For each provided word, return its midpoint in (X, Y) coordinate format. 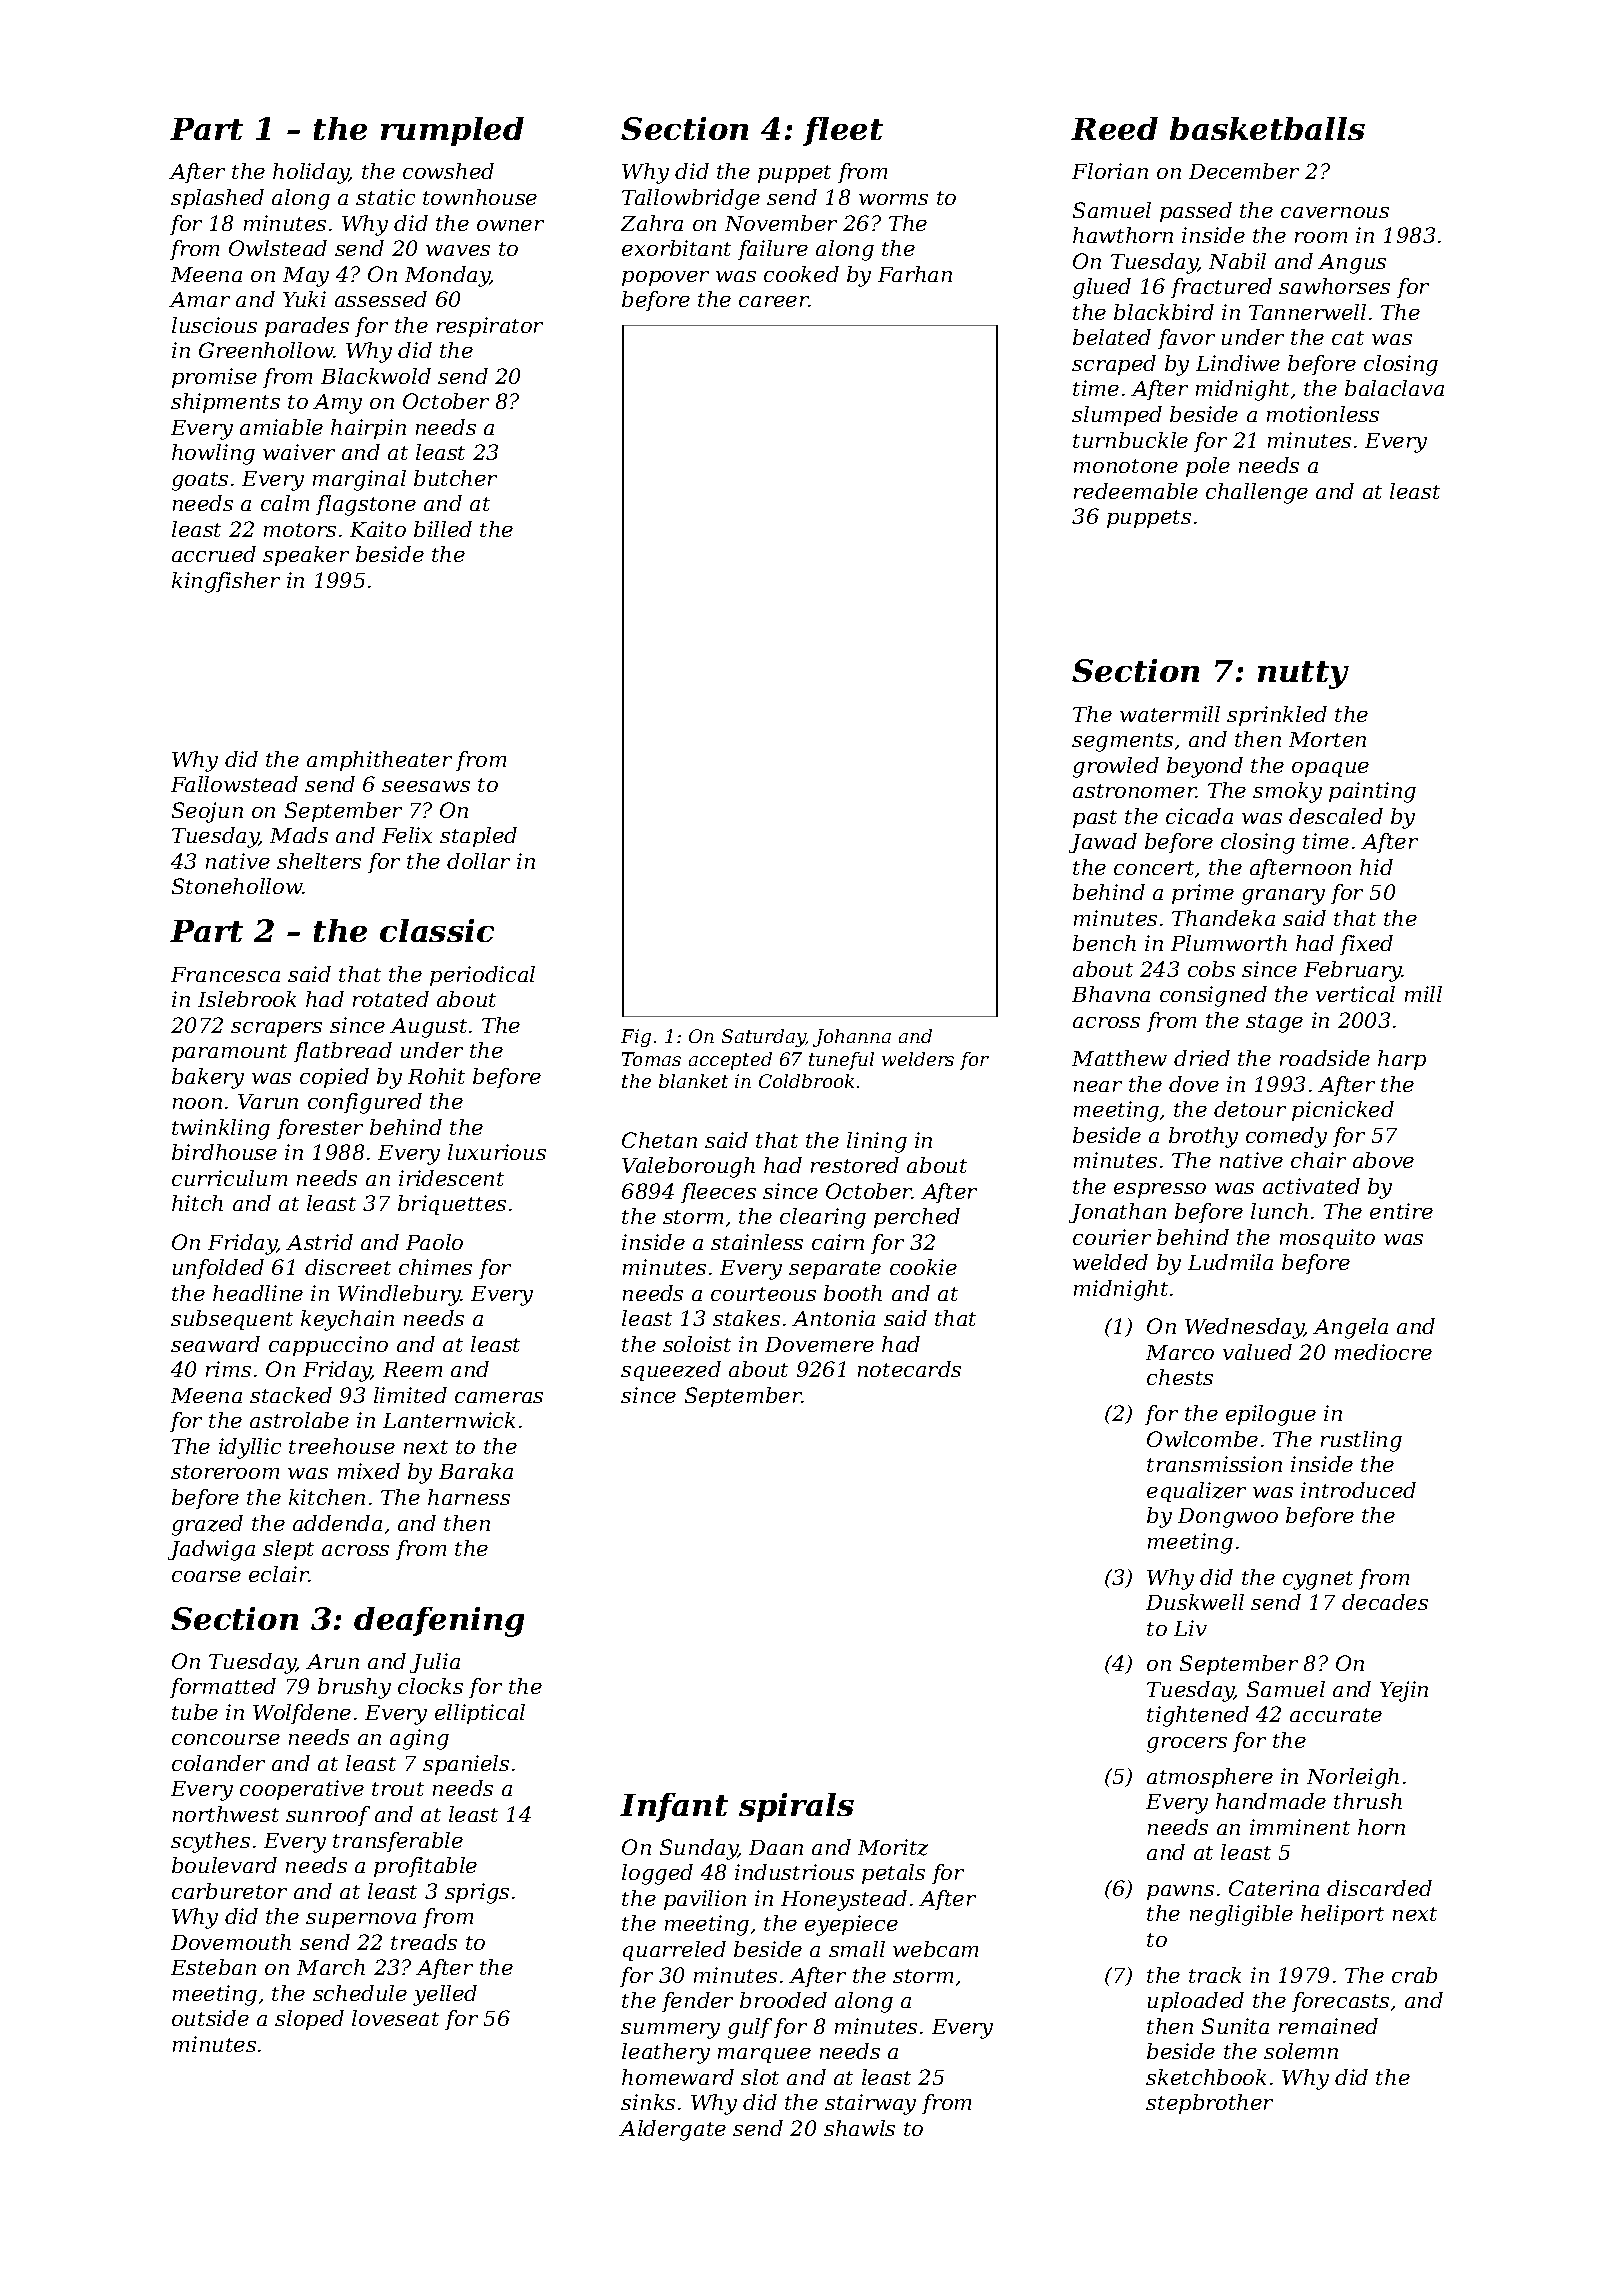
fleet (843, 131)
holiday (311, 173)
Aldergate (672, 2130)
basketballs (1267, 128)
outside (210, 2018)
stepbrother (1209, 2104)
